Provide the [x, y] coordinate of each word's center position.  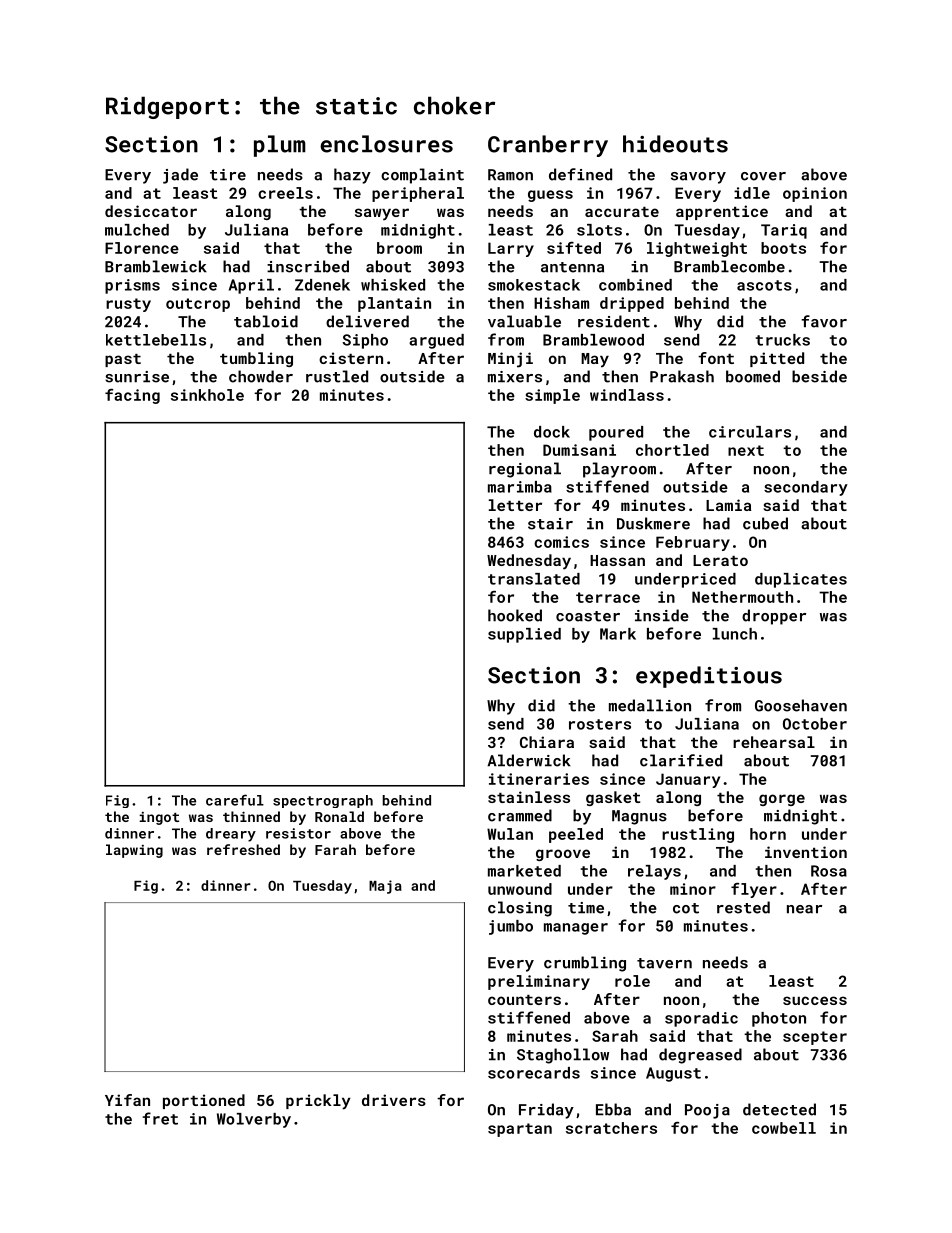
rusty [128, 305]
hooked [515, 615]
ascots [764, 285]
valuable [524, 321]
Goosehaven [801, 705]
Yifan [127, 1100]
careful [235, 800]
